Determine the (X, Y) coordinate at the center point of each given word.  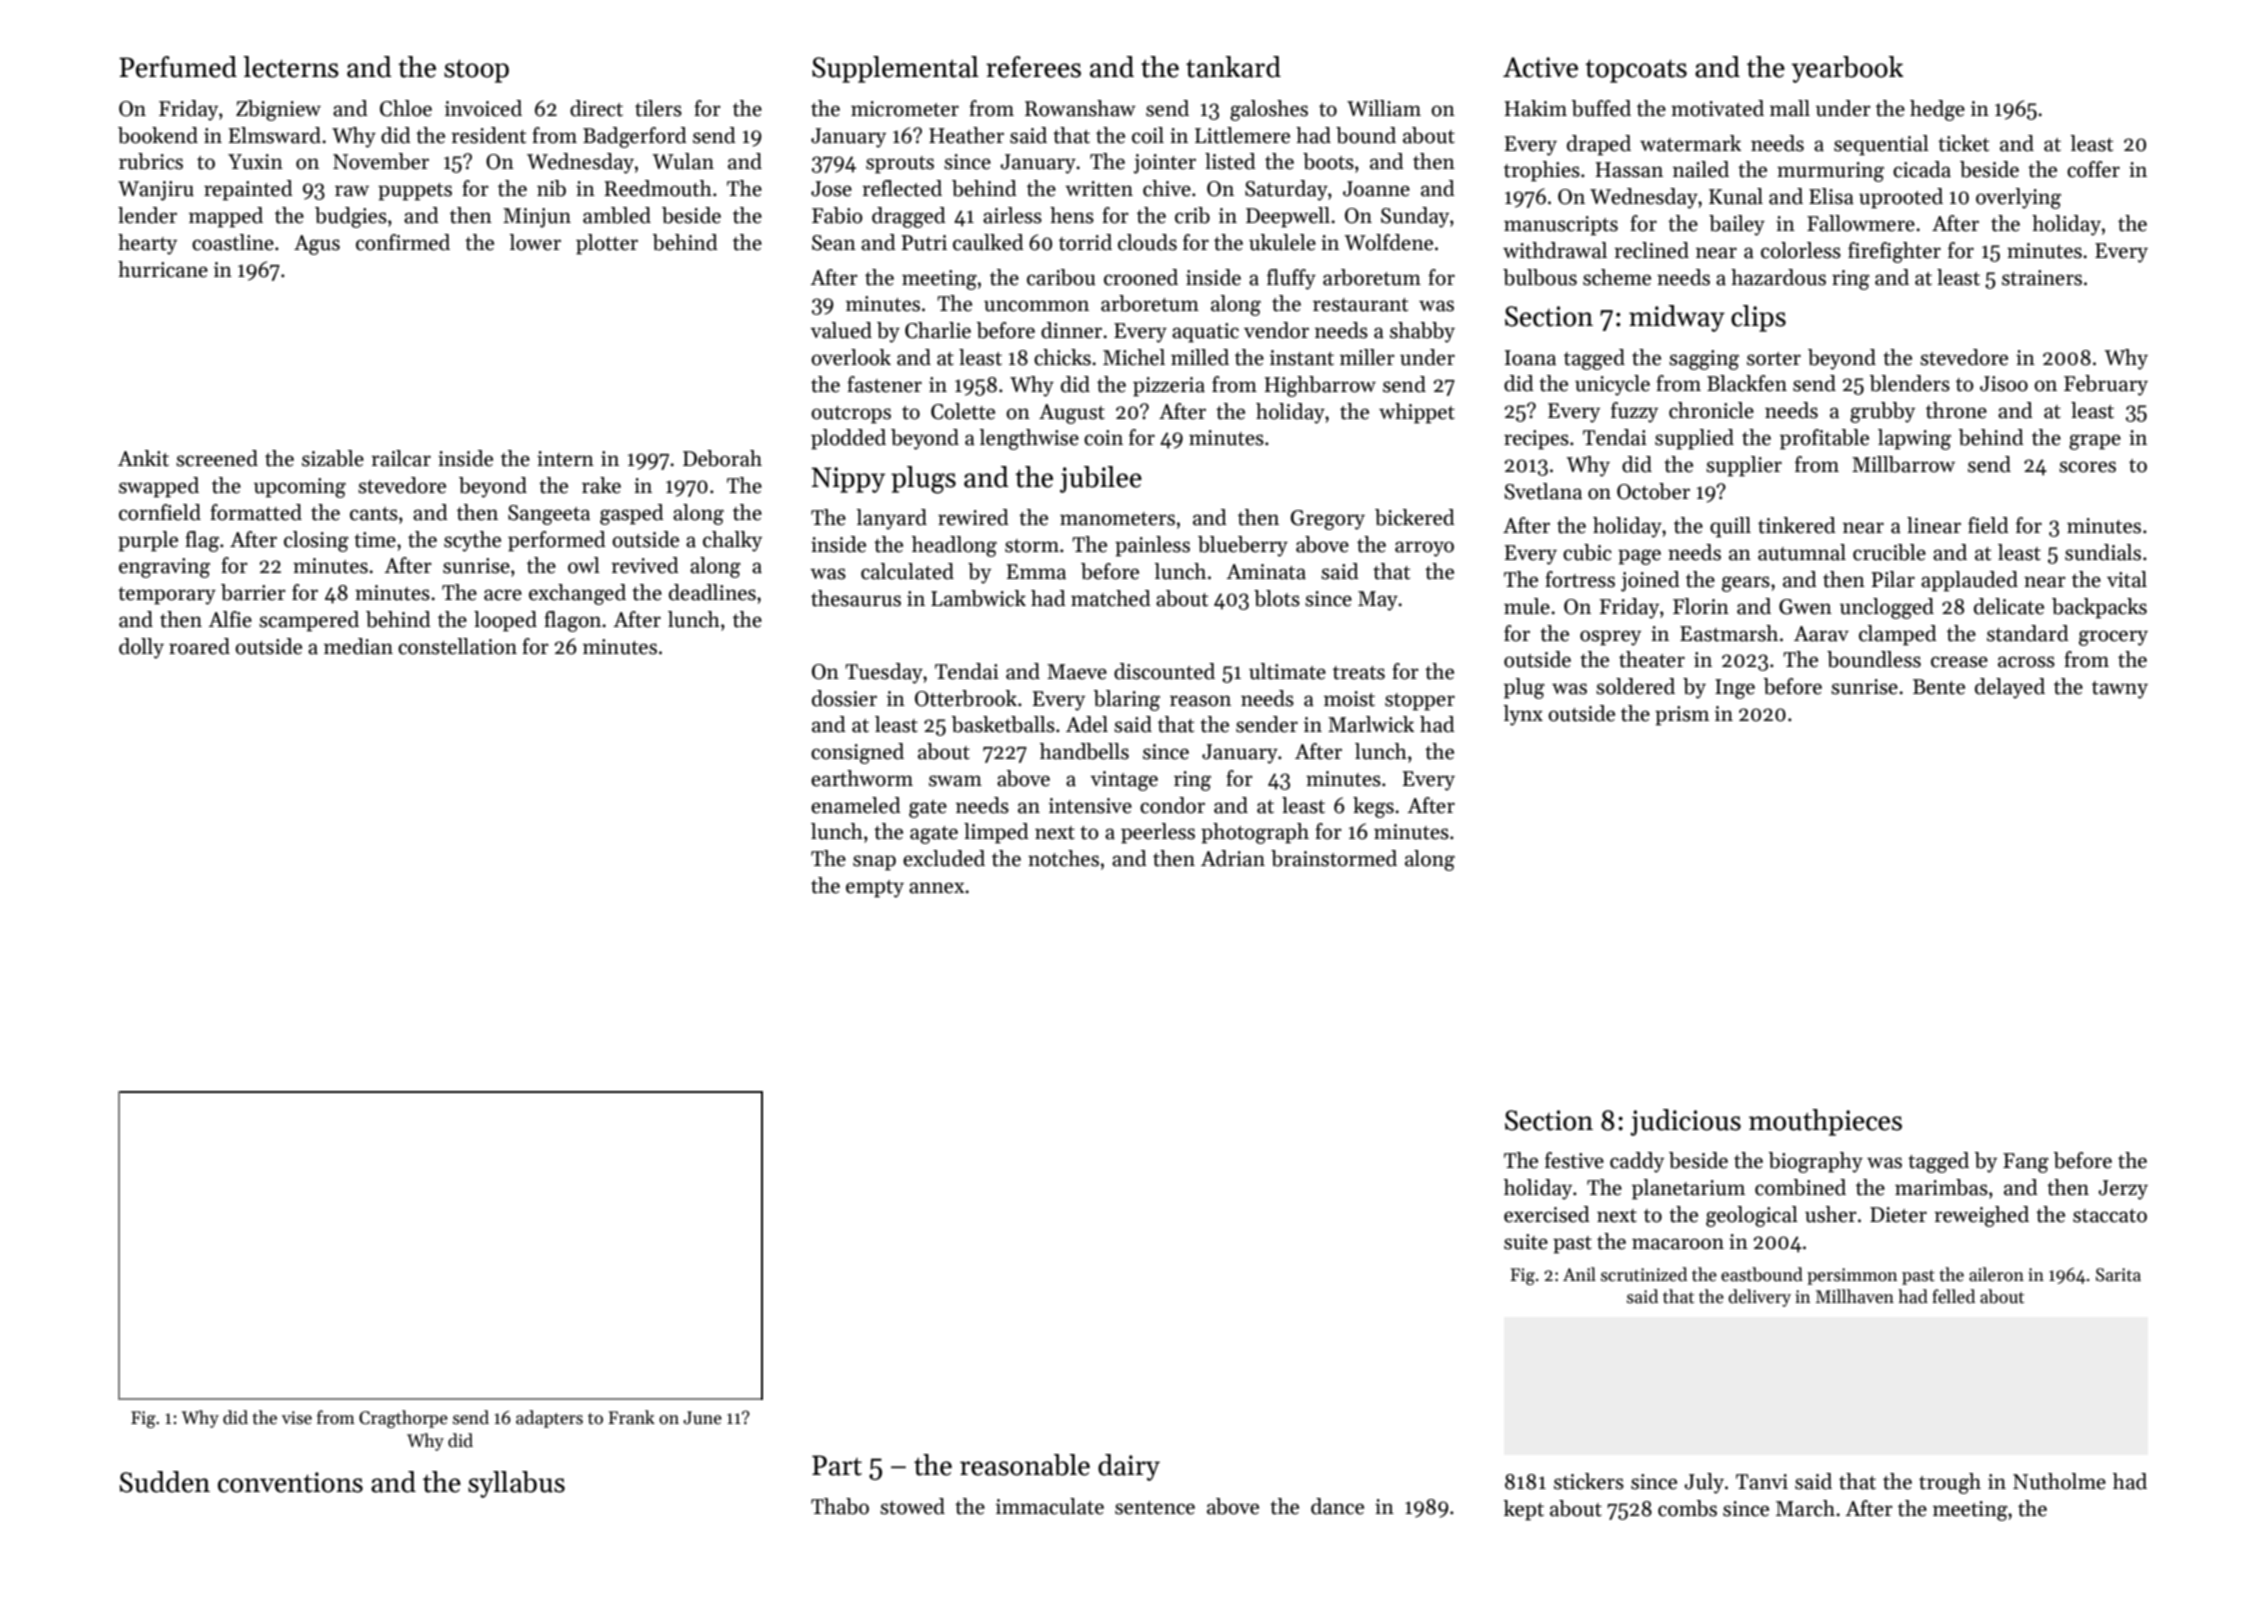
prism (1682, 716)
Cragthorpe (403, 1419)
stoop (476, 71)
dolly (141, 648)
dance (1337, 1506)
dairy (1129, 1467)
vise (297, 1418)
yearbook (1847, 69)
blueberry (1243, 546)
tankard (1233, 67)
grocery (2113, 638)
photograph (1255, 833)
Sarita (2118, 1275)
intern (565, 459)
